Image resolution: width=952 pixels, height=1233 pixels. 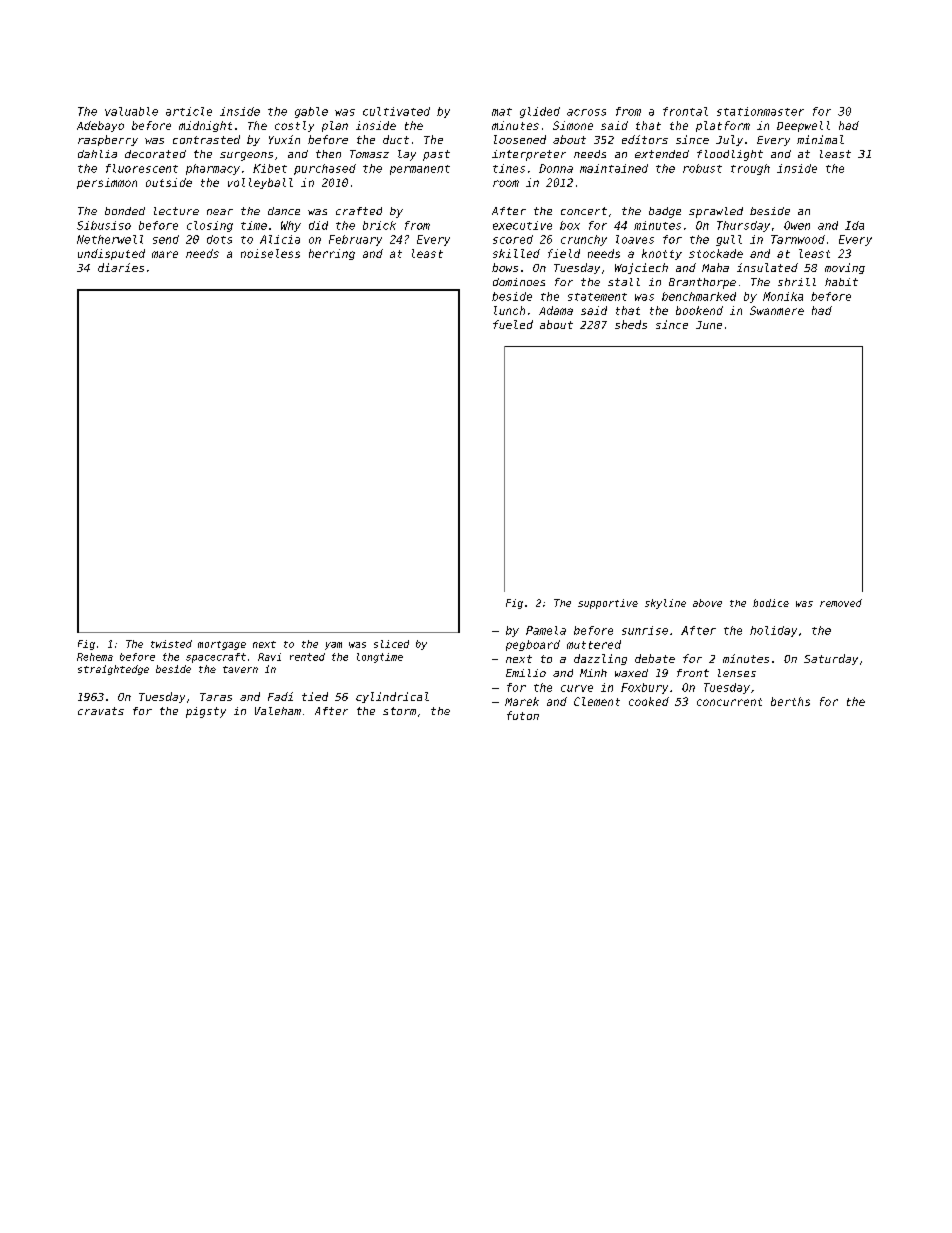 What do you see at coordinates (841, 603) in the document?
I see `removed` at bounding box center [841, 603].
